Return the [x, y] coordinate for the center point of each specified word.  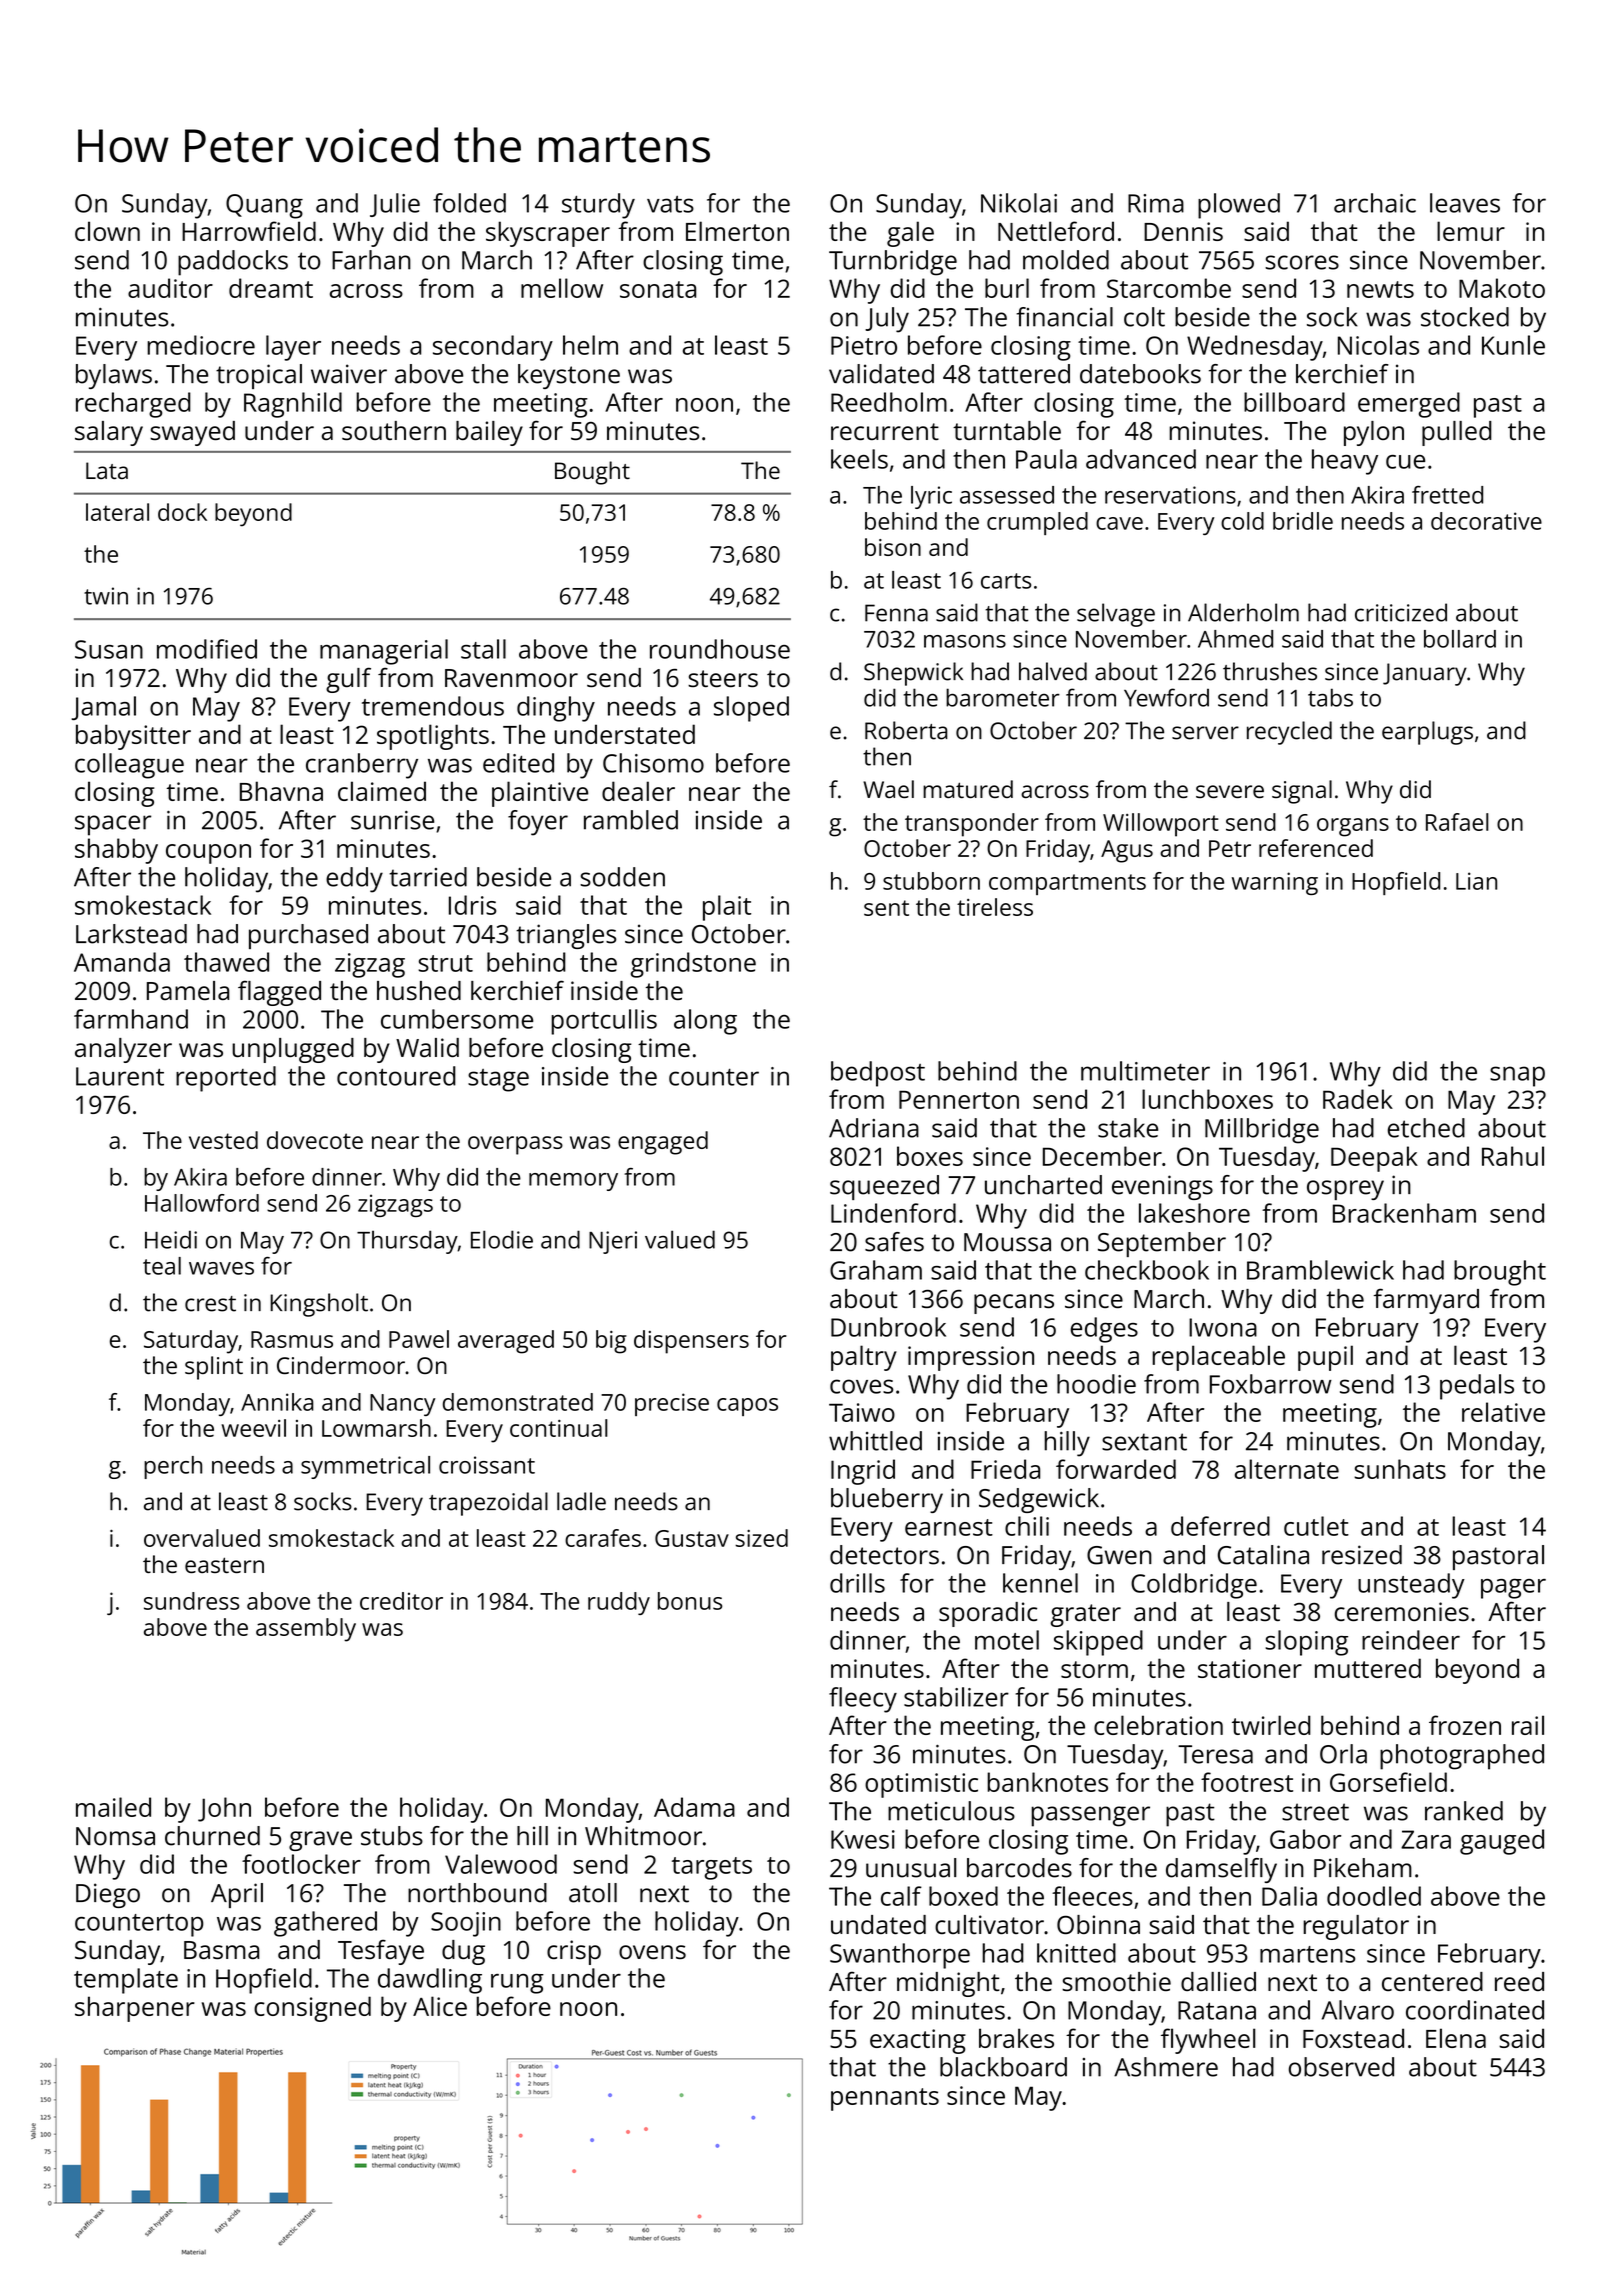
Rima [1156, 203]
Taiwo [862, 1412]
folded [469, 203]
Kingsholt [319, 1305]
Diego [108, 1895]
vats [670, 204]
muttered [1368, 1668]
